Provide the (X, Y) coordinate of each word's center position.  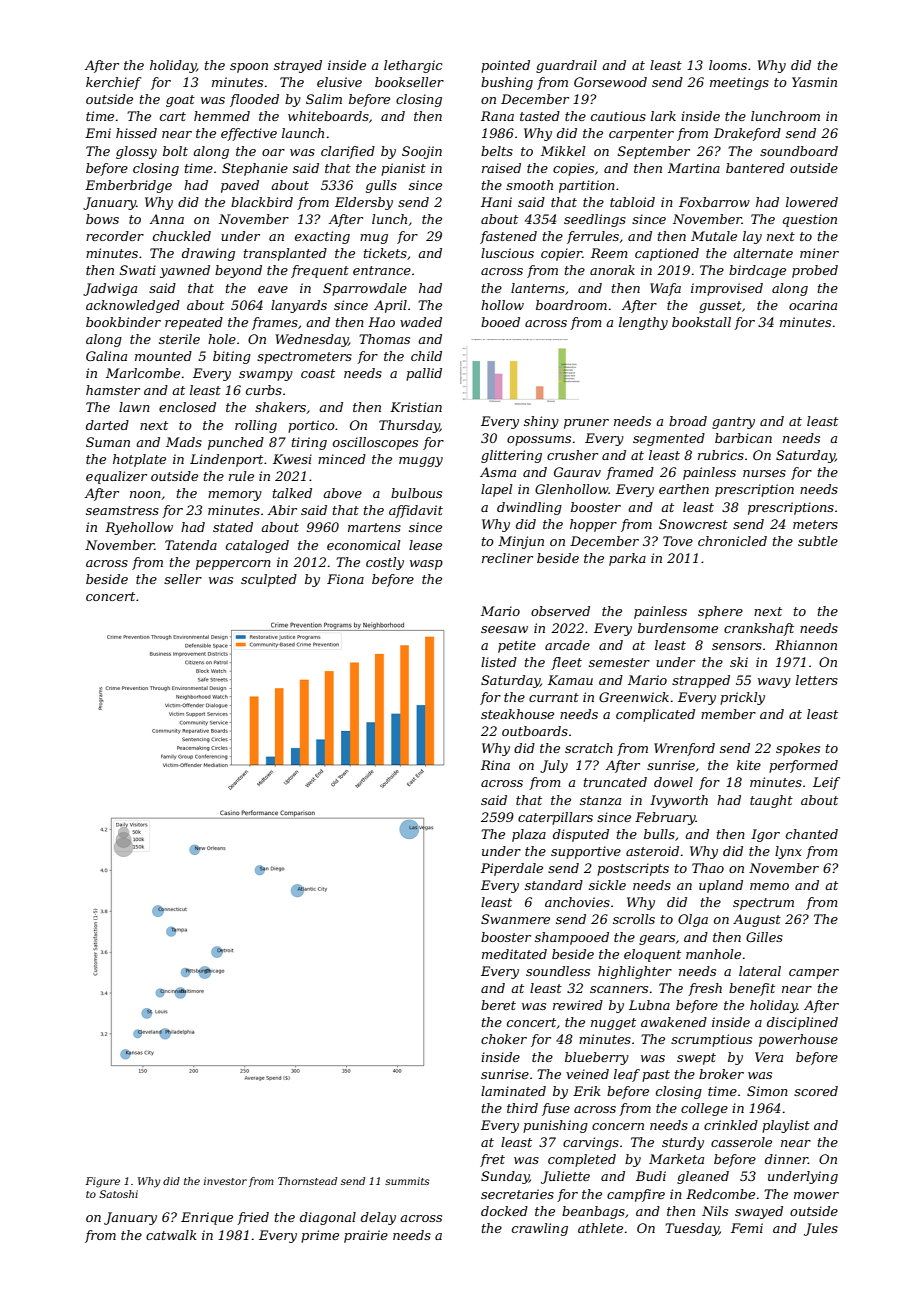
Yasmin (814, 82)
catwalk (171, 1235)
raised (501, 168)
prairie (366, 1236)
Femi (747, 1228)
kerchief (114, 83)
